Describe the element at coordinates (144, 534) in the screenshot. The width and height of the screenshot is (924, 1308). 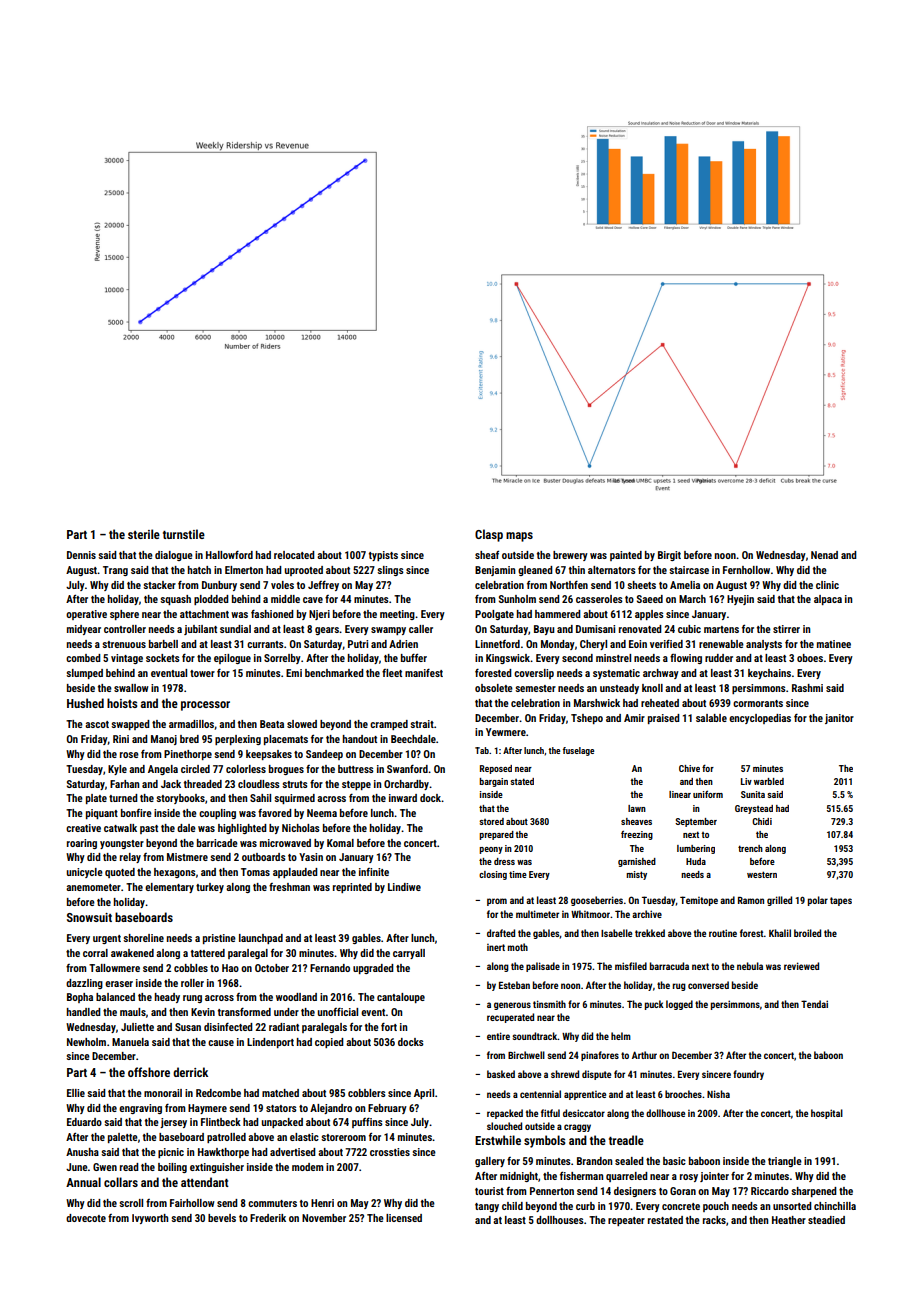
I see `sterile` at that location.
